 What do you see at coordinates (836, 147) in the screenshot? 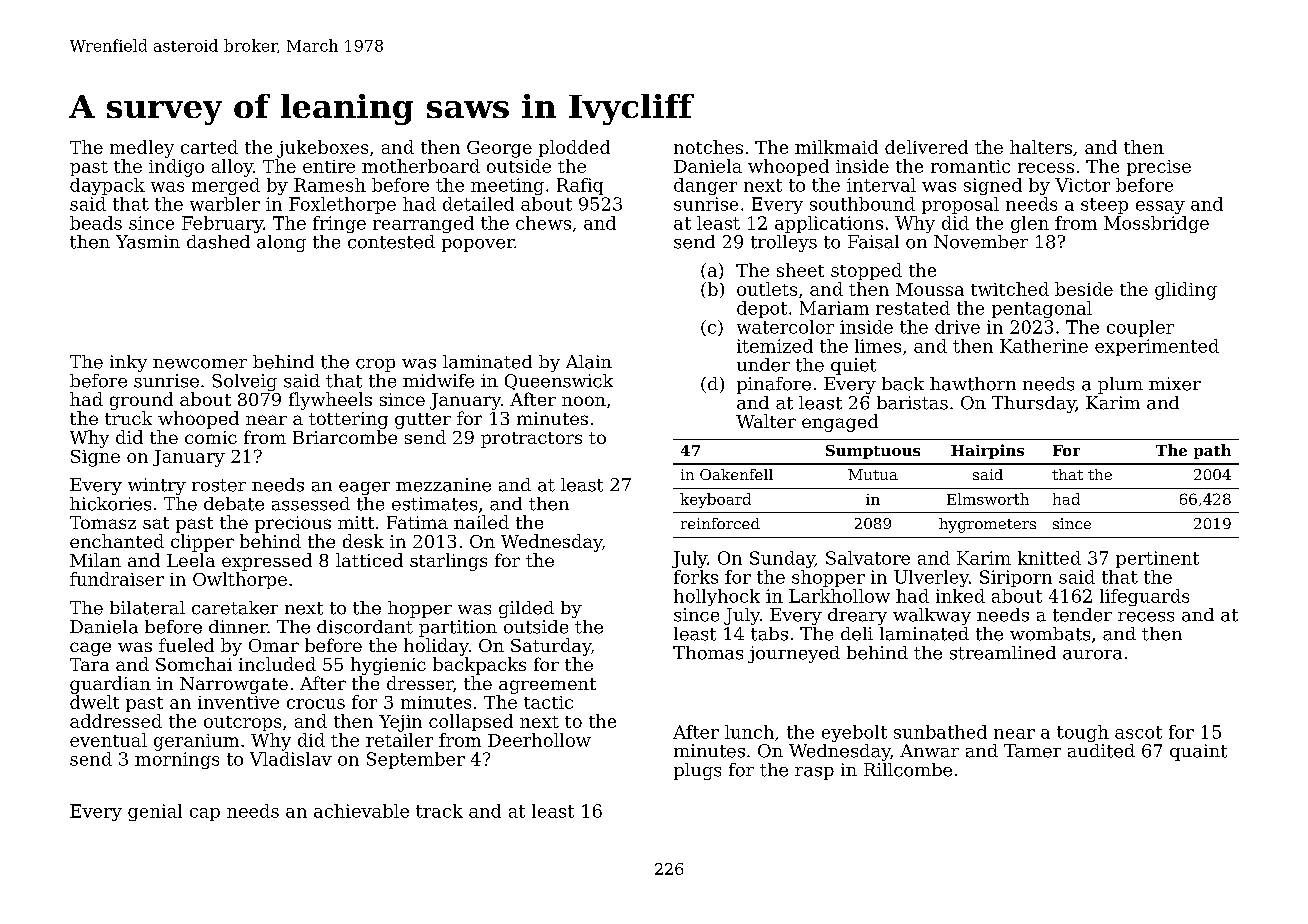
I see `milkmaid` at bounding box center [836, 147].
